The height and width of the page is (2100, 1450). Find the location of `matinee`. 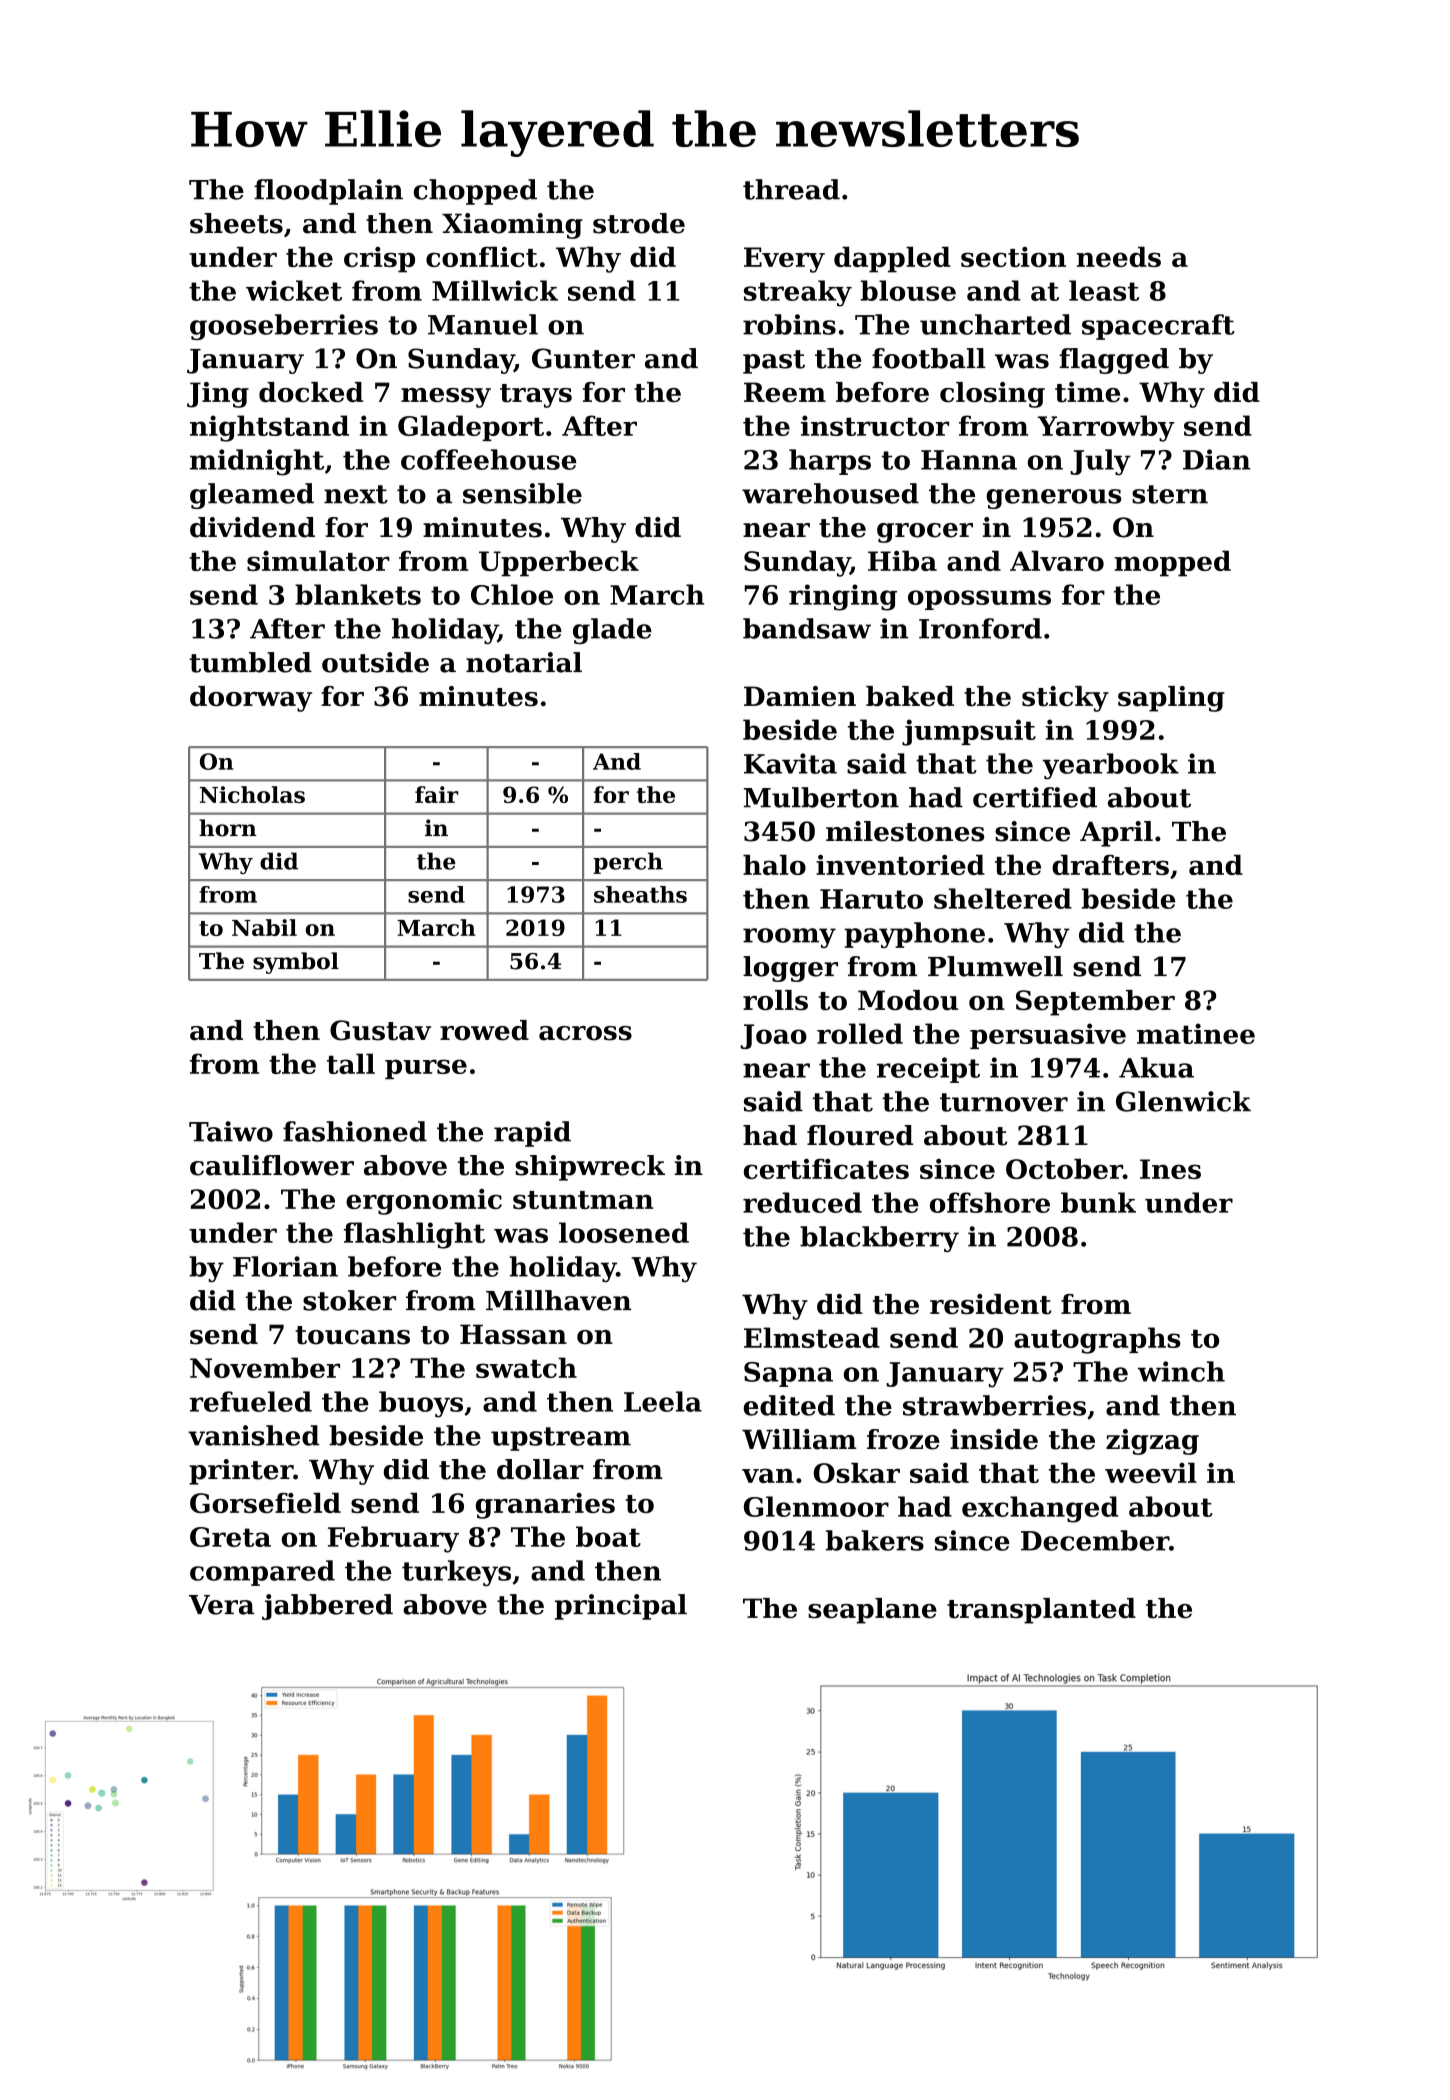

matinee is located at coordinates (1196, 1033).
